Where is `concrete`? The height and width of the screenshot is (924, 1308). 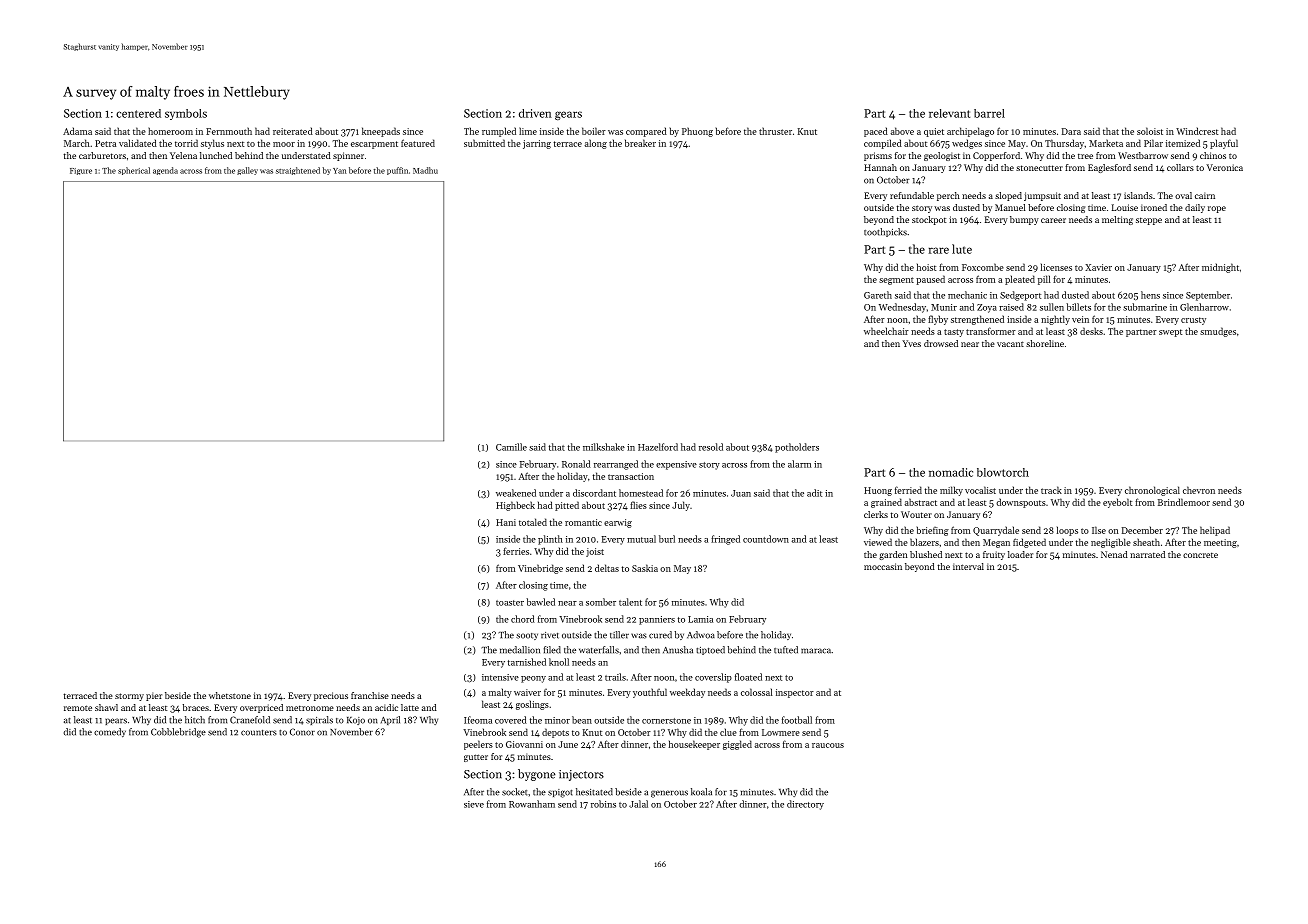
concrete is located at coordinates (1200, 555).
